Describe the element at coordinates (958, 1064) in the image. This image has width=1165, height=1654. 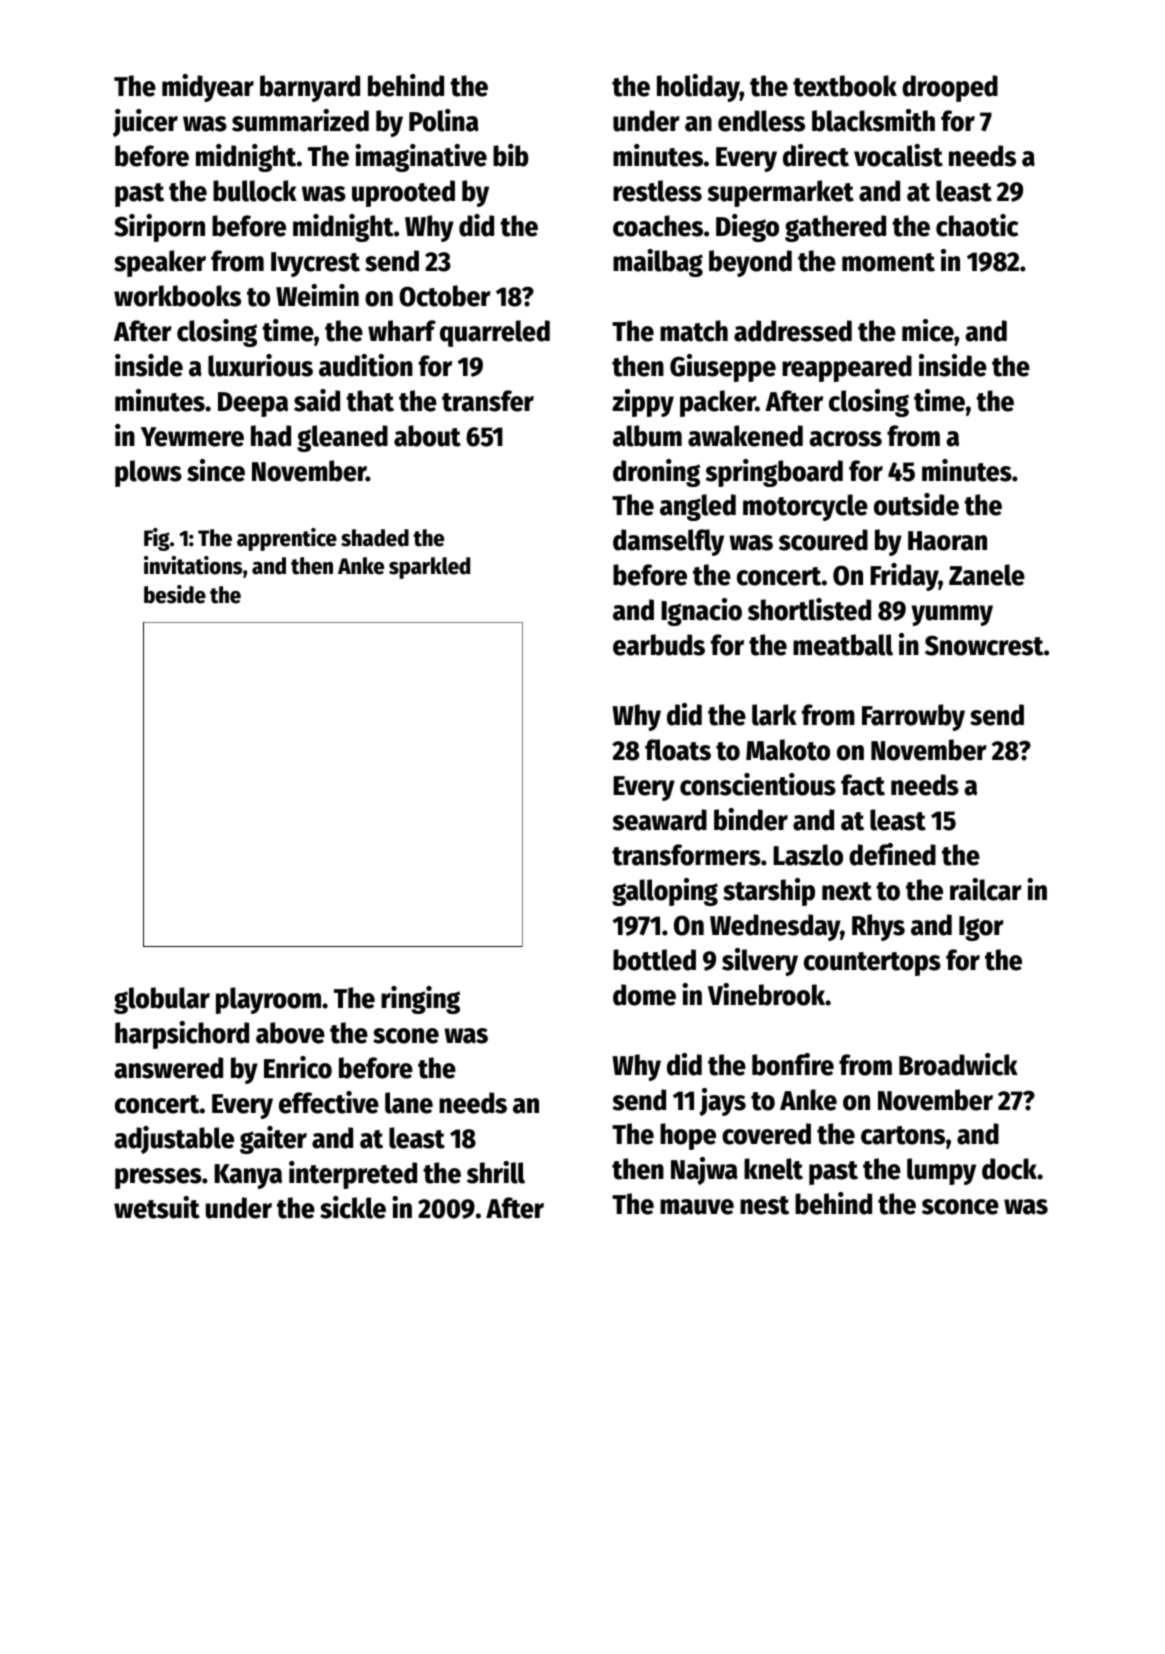
I see `Broadwick` at that location.
